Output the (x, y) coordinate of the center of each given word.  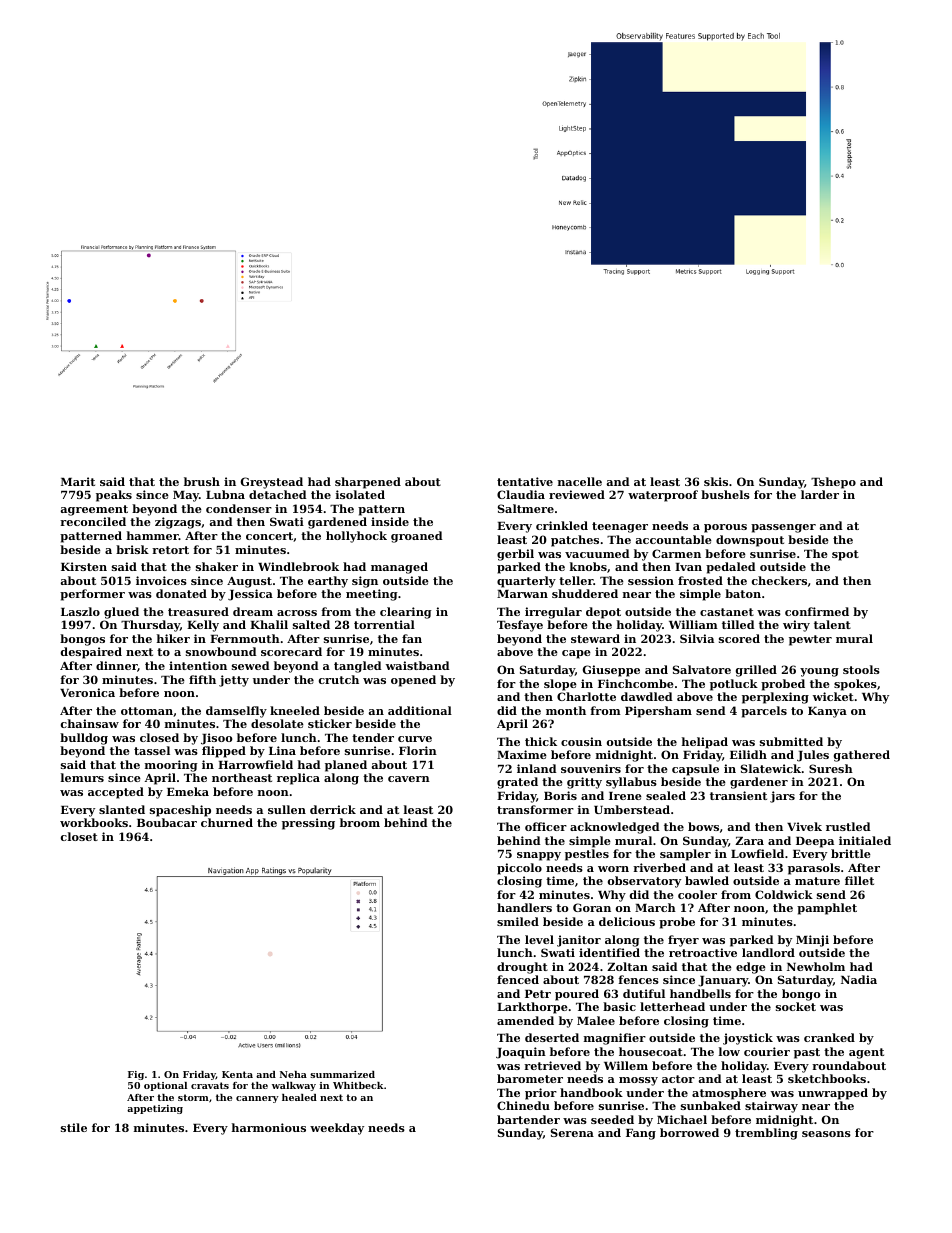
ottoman (147, 711)
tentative (525, 481)
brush (202, 481)
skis (716, 481)
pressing (308, 824)
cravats (210, 1085)
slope (560, 685)
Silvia (697, 638)
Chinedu (523, 1105)
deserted (552, 1037)
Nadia (859, 979)
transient (738, 795)
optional (165, 1086)
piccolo (519, 869)
